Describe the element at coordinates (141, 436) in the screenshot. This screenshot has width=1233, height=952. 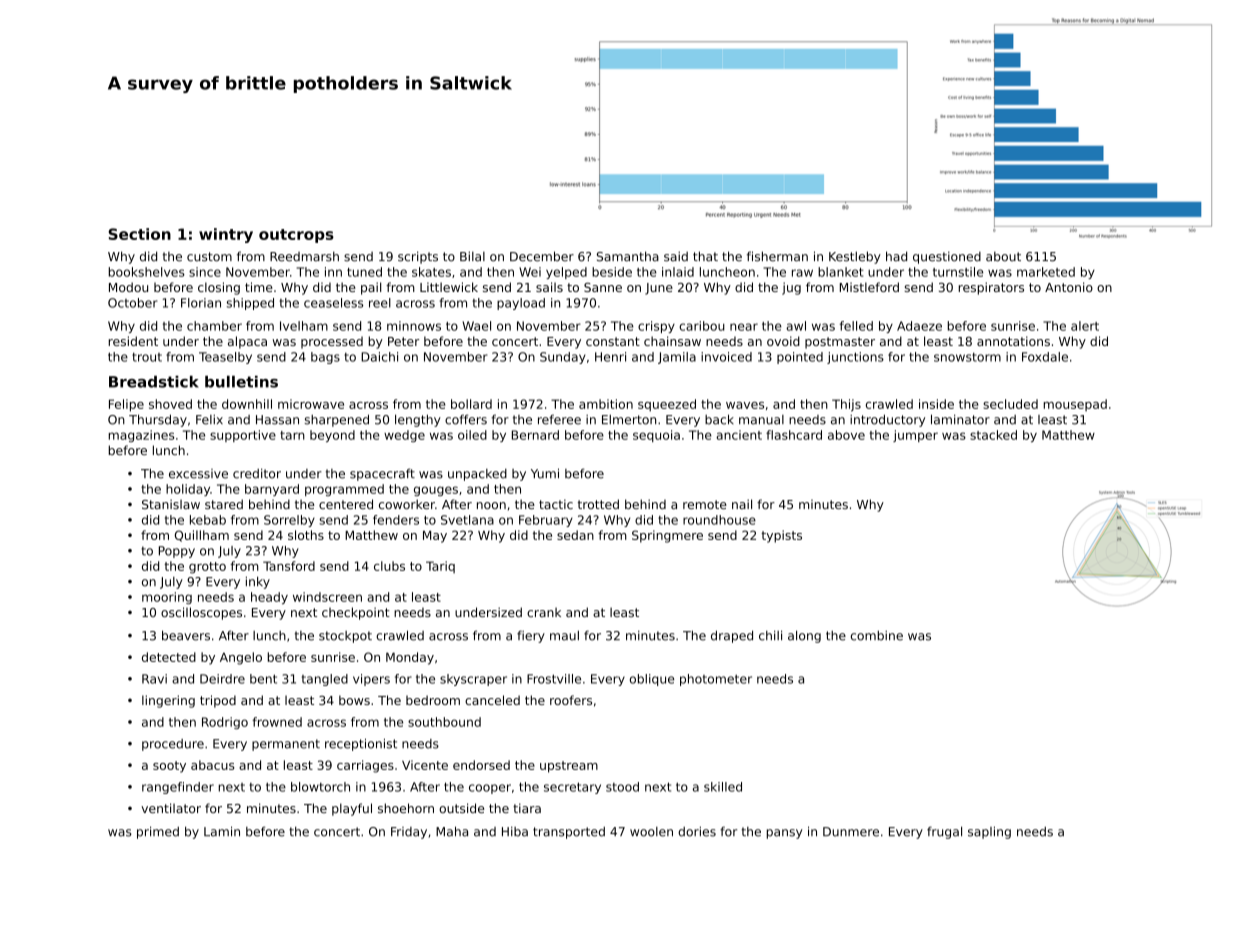
I see `magazines` at that location.
